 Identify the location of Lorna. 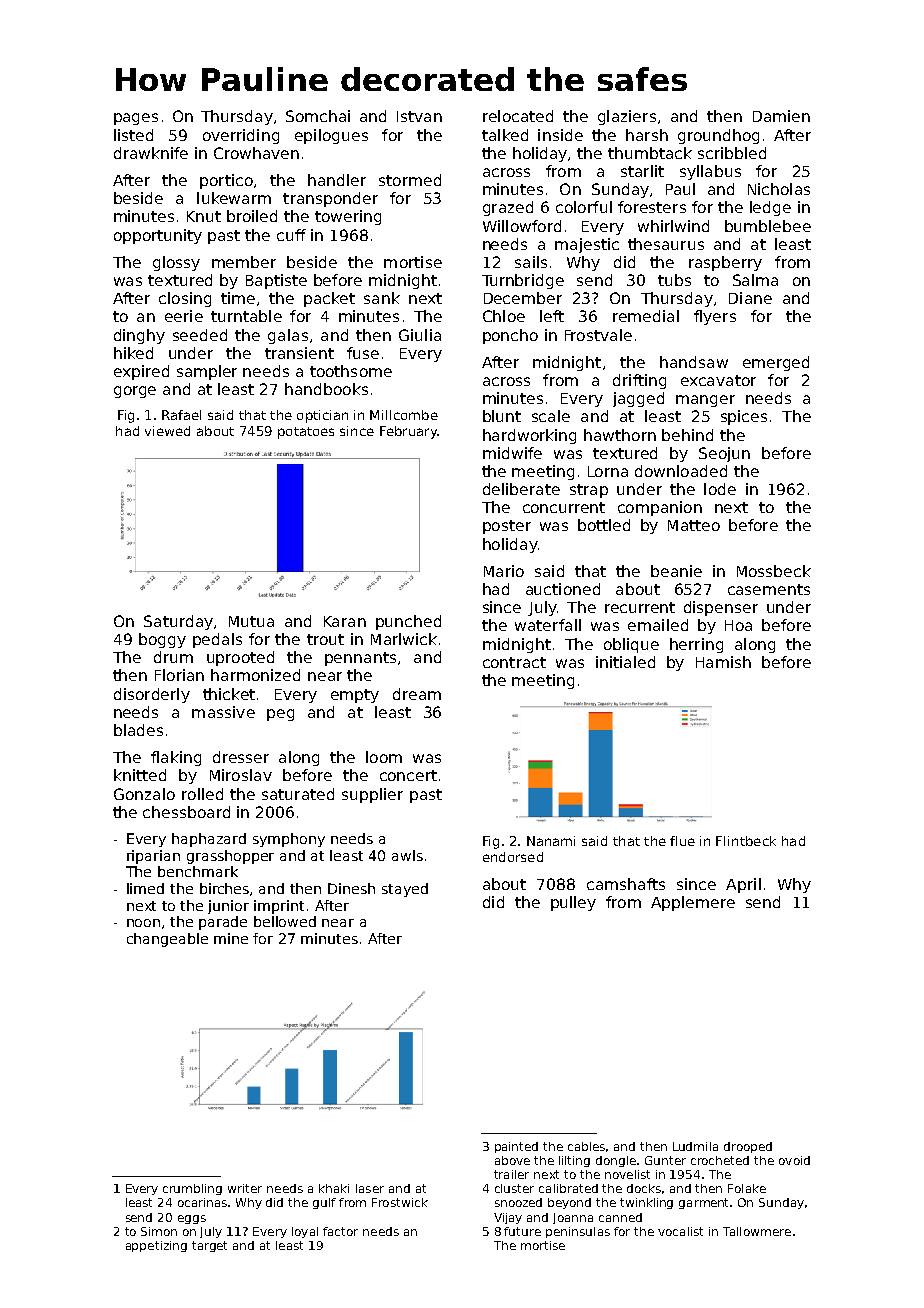
(608, 471).
